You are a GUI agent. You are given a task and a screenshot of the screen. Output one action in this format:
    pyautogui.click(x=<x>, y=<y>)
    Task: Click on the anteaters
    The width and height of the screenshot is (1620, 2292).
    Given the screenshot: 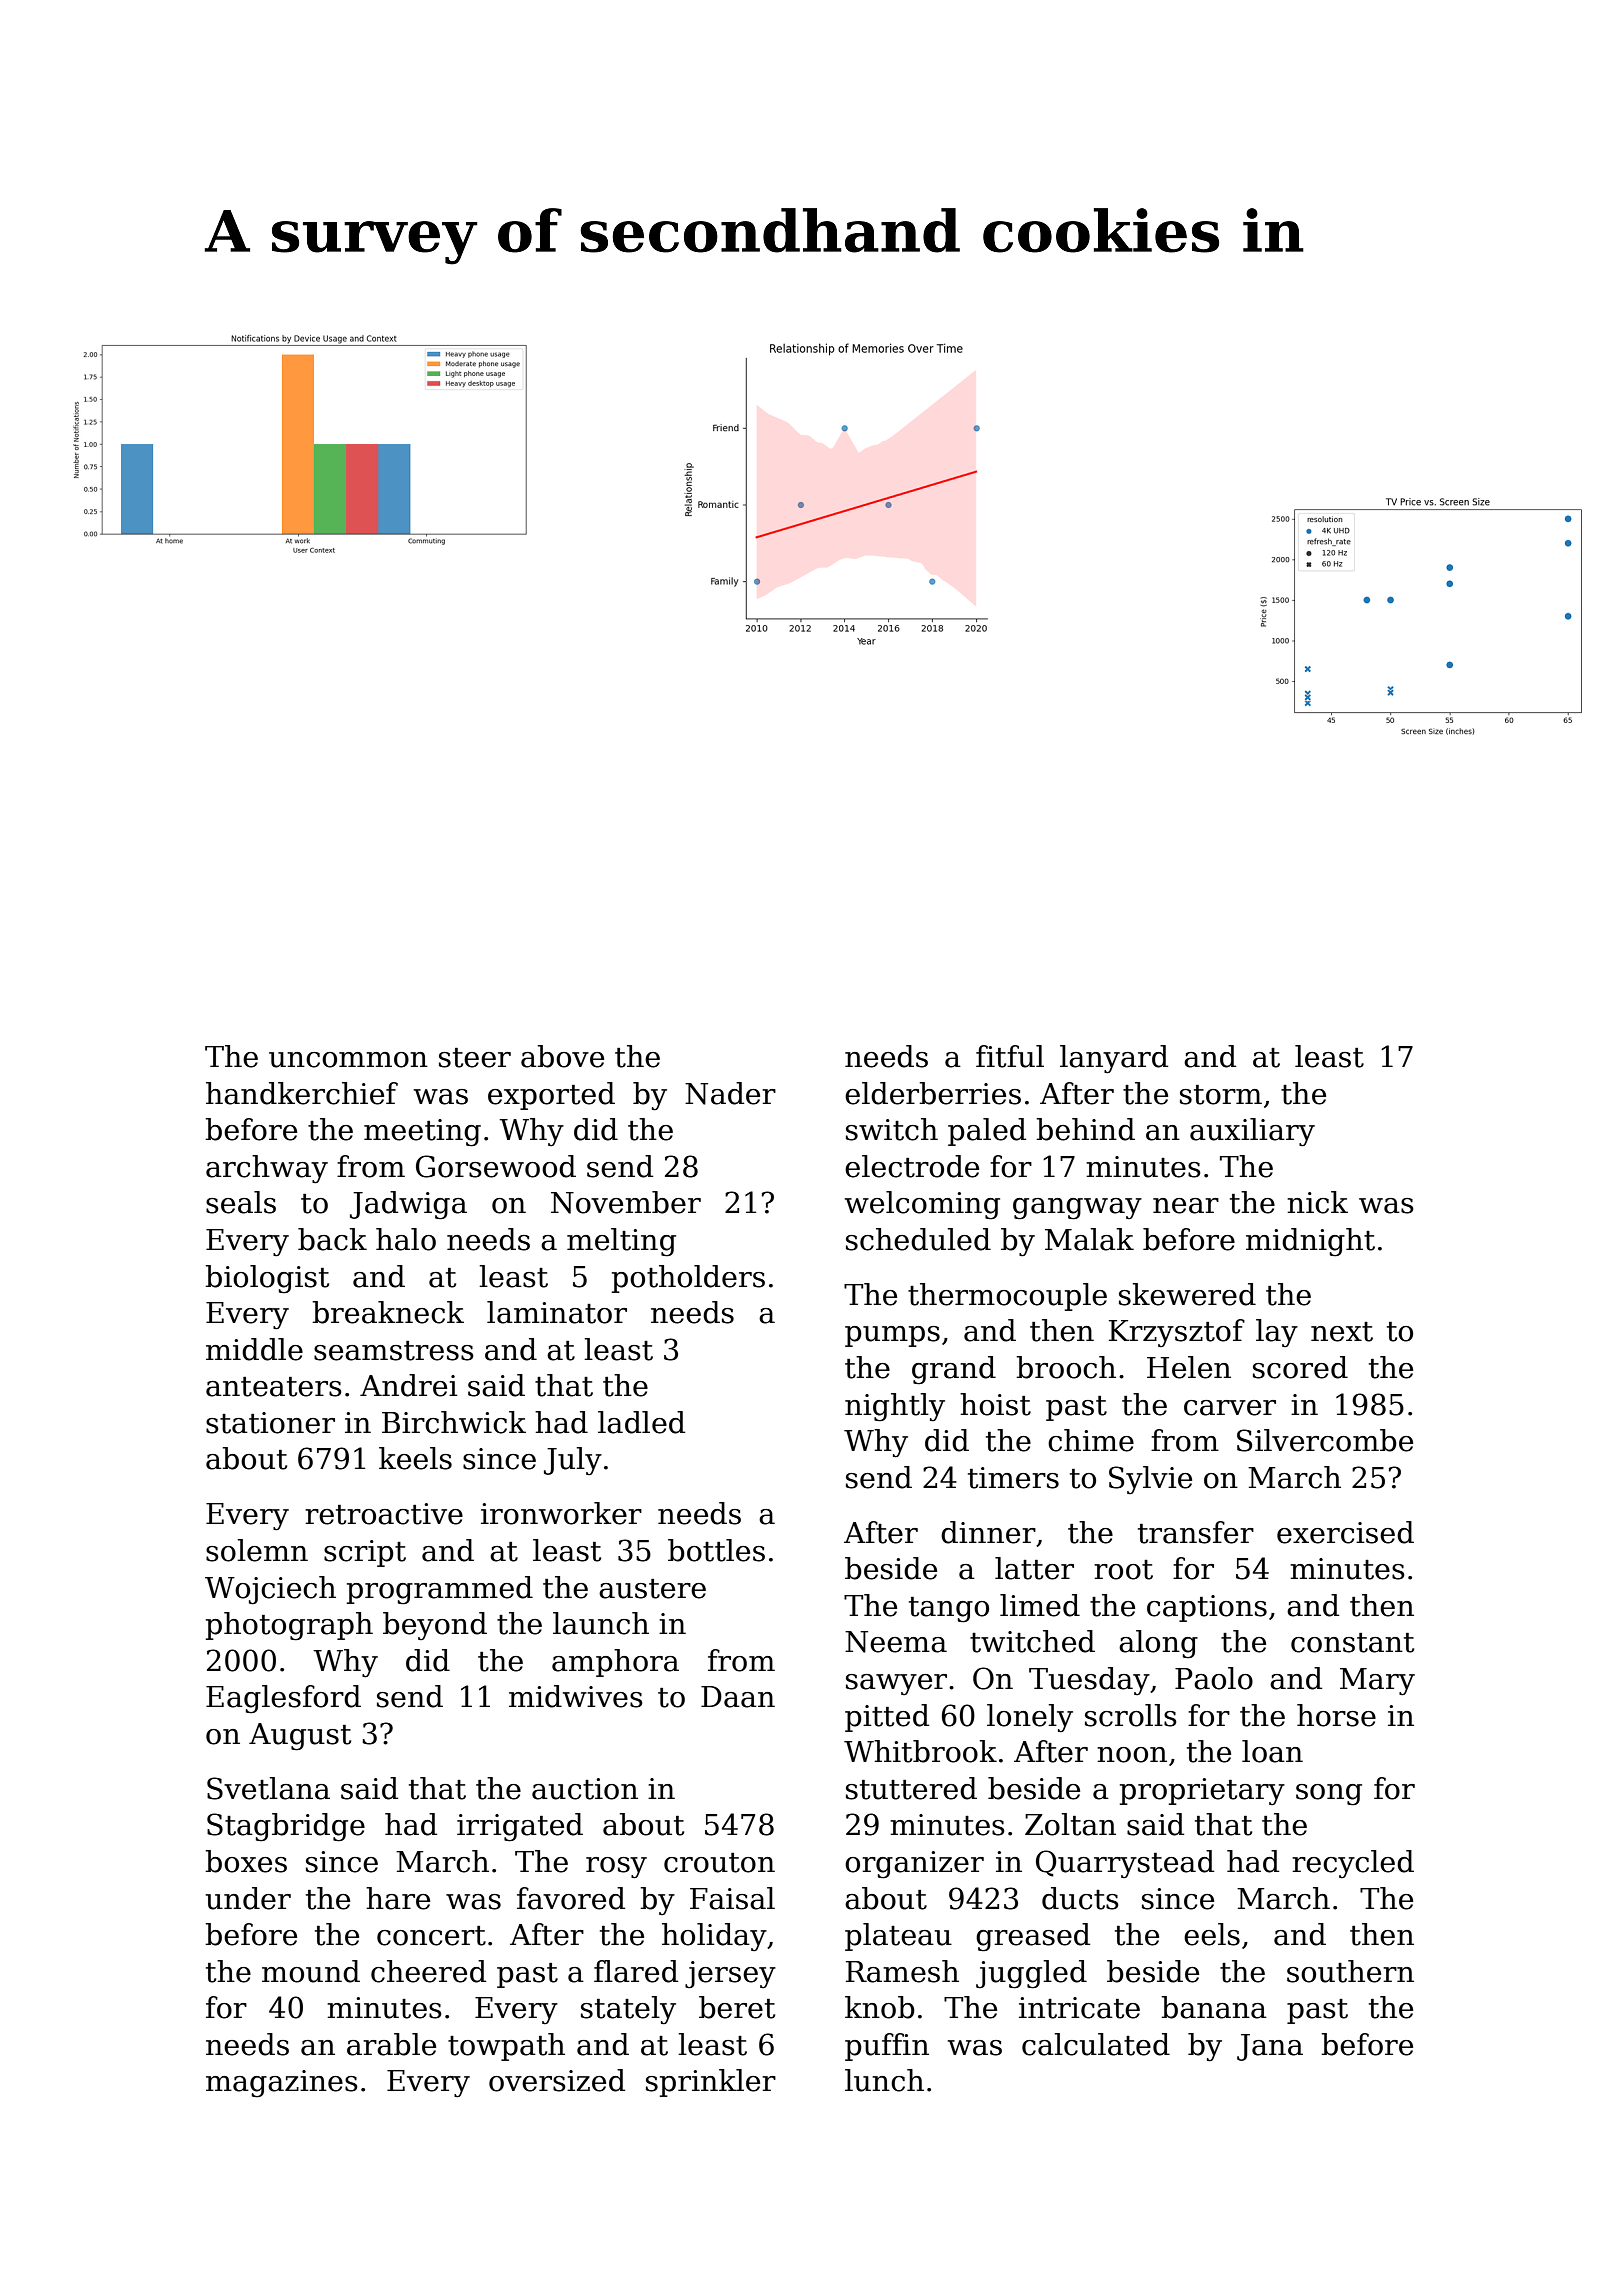 What is the action you would take?
    pyautogui.click(x=274, y=1387)
